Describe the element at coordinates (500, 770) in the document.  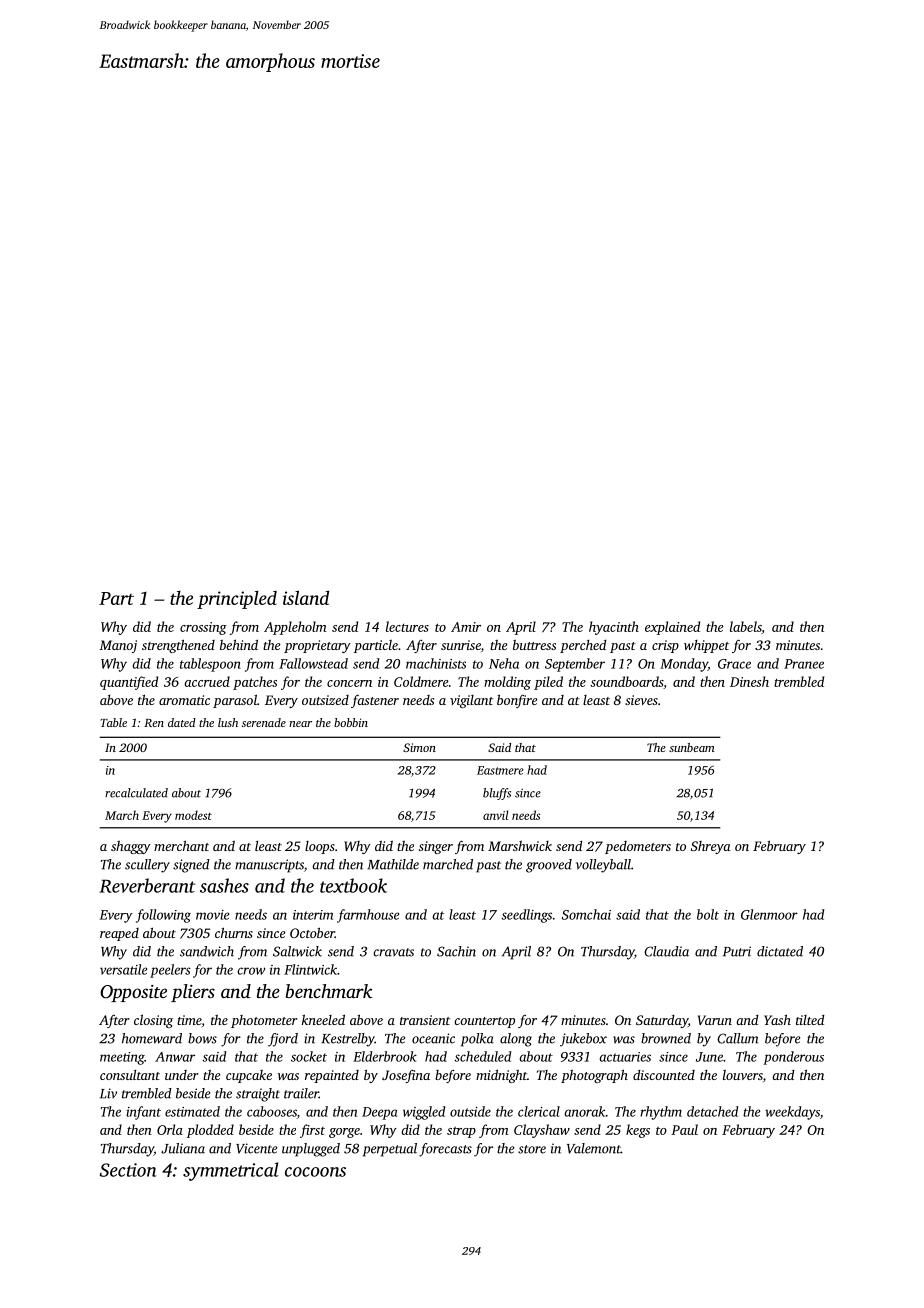
I see `Eastmere` at that location.
